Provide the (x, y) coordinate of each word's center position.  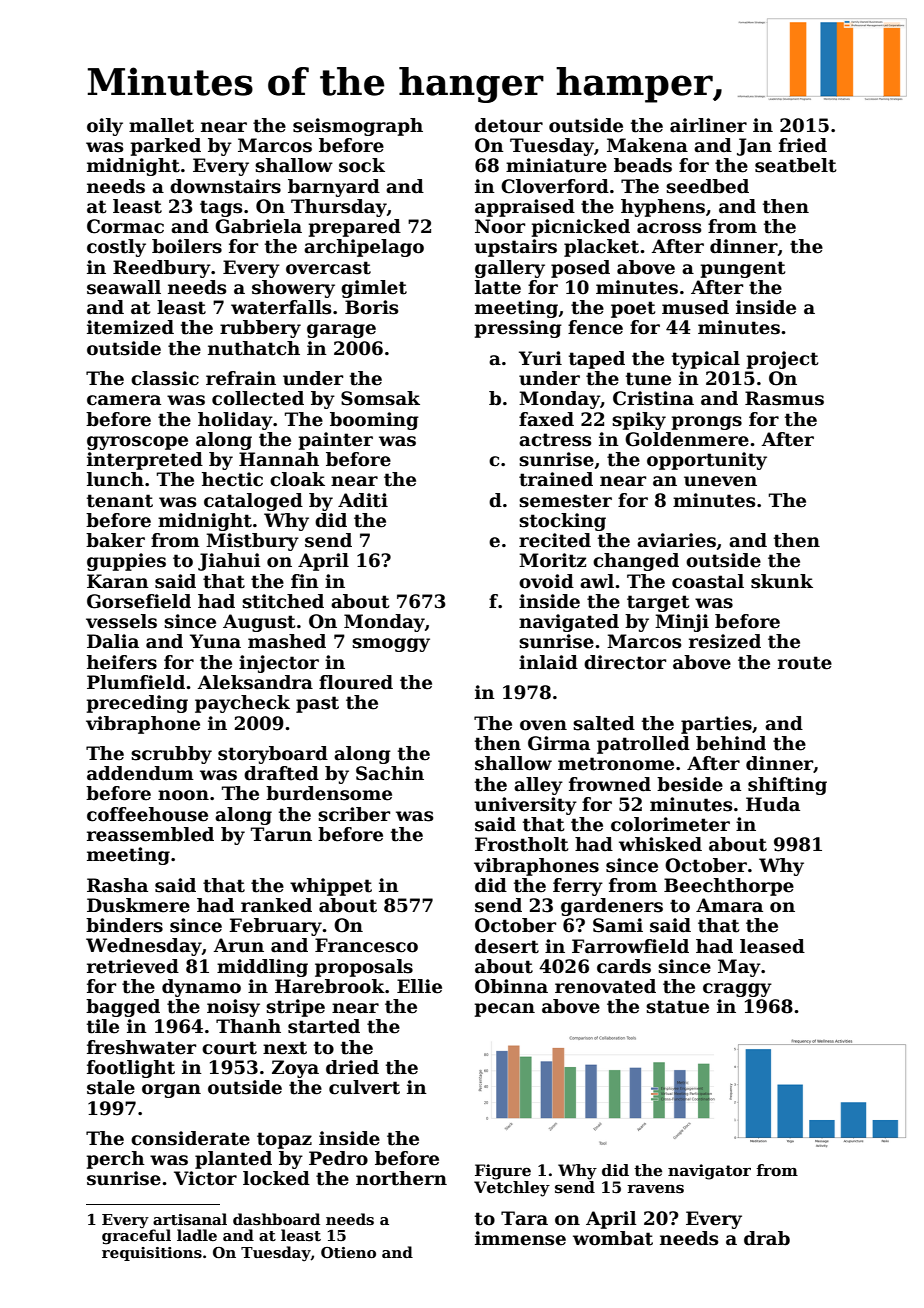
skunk (782, 581)
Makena (647, 145)
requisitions (152, 1254)
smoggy (391, 645)
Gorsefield (139, 601)
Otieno (348, 1252)
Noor (500, 226)
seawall (124, 287)
